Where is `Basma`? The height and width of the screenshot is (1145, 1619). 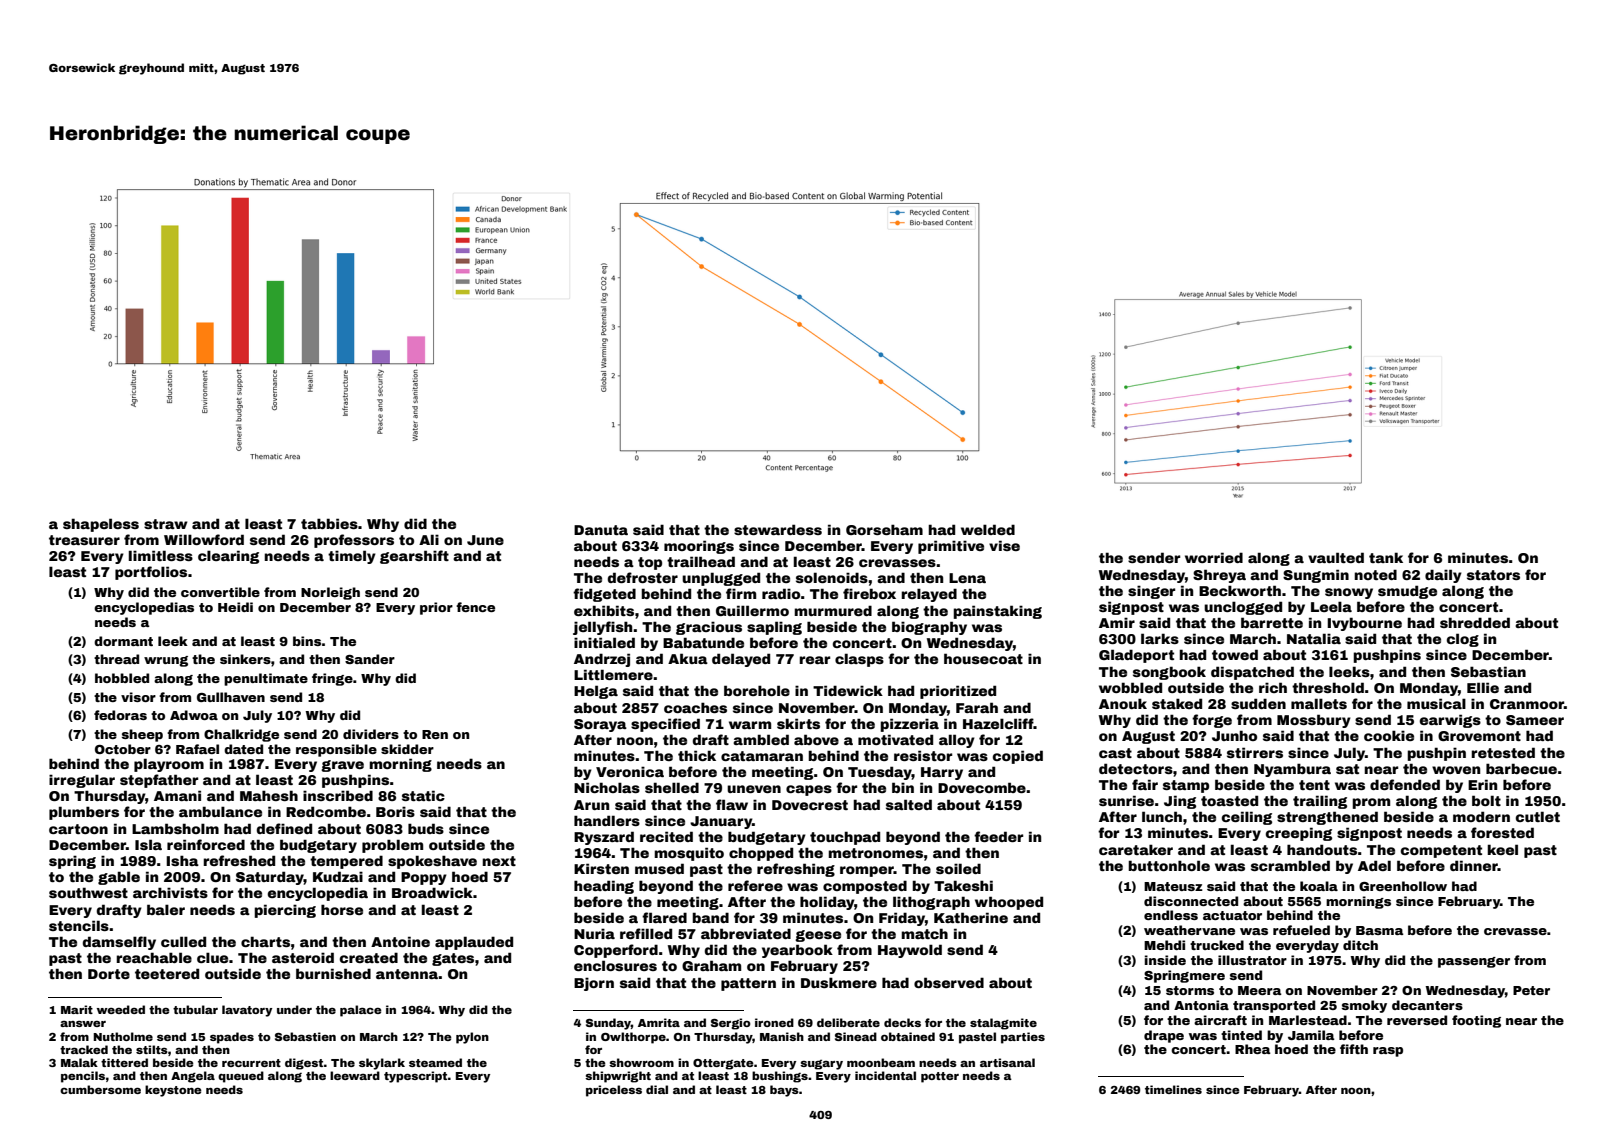
Basma is located at coordinates (1380, 930).
